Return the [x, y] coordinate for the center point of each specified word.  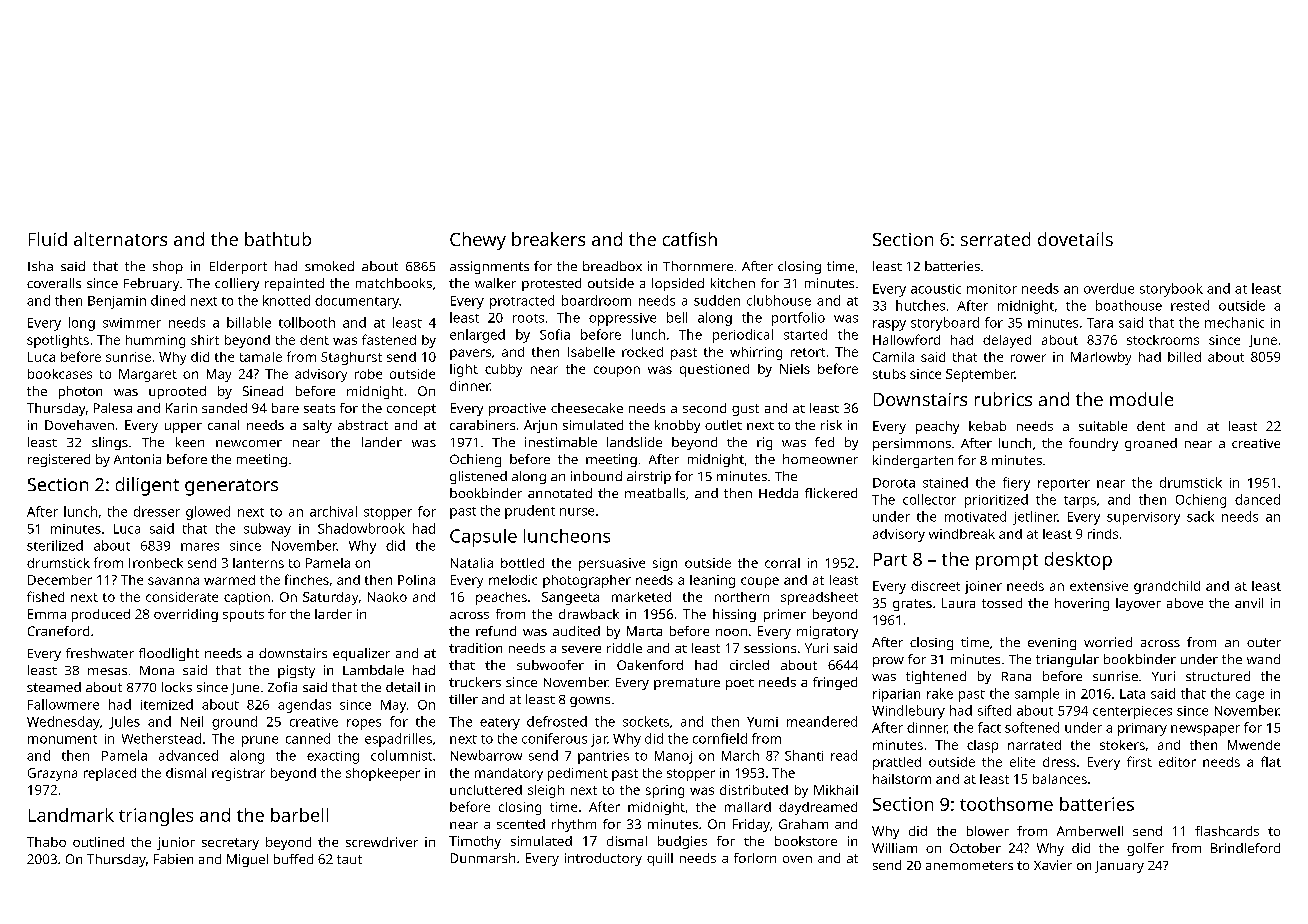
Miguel [247, 860]
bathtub [278, 239]
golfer [1145, 849]
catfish [690, 239]
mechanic [1234, 322]
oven [797, 859]
